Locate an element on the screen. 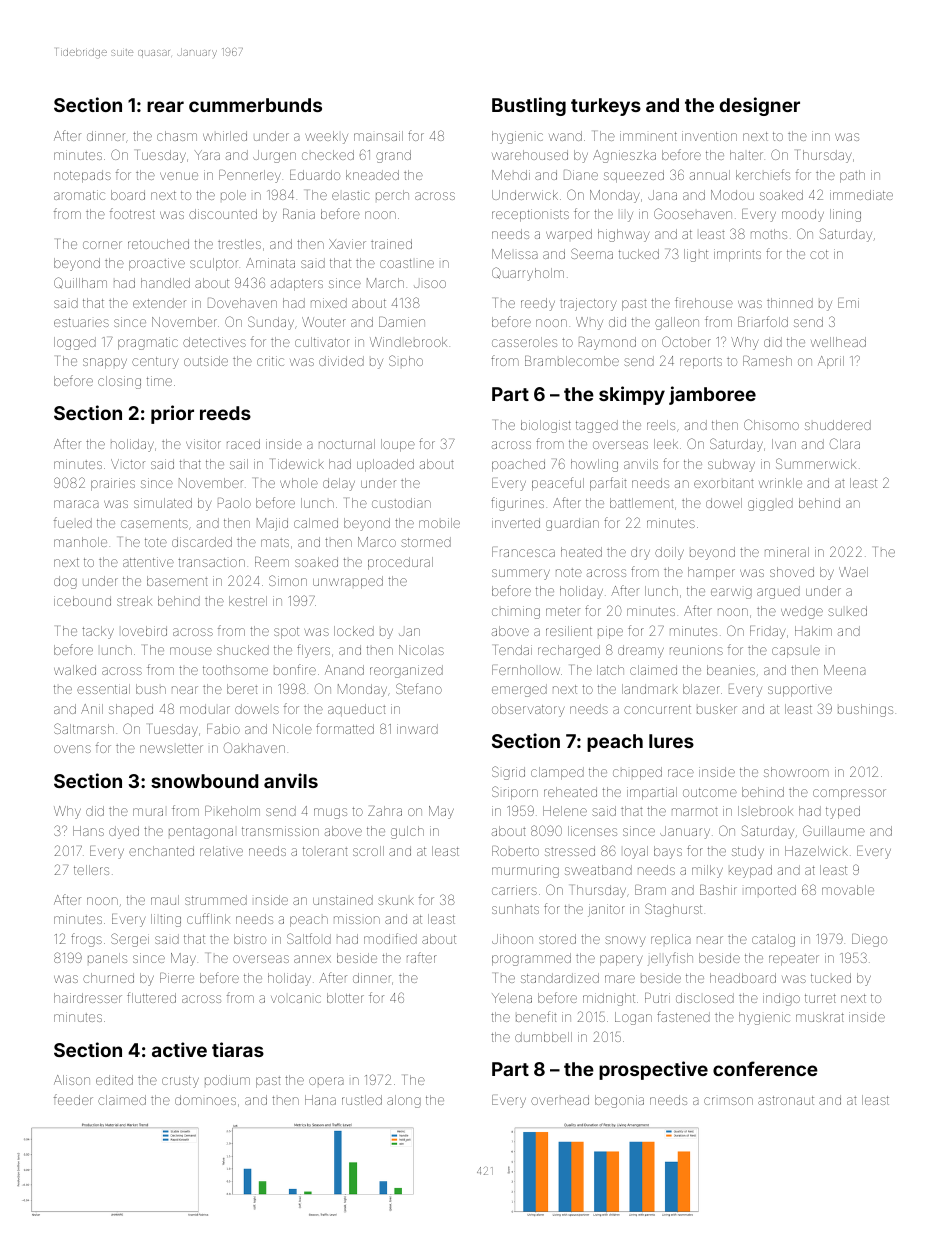  cummerbunds is located at coordinates (255, 105).
